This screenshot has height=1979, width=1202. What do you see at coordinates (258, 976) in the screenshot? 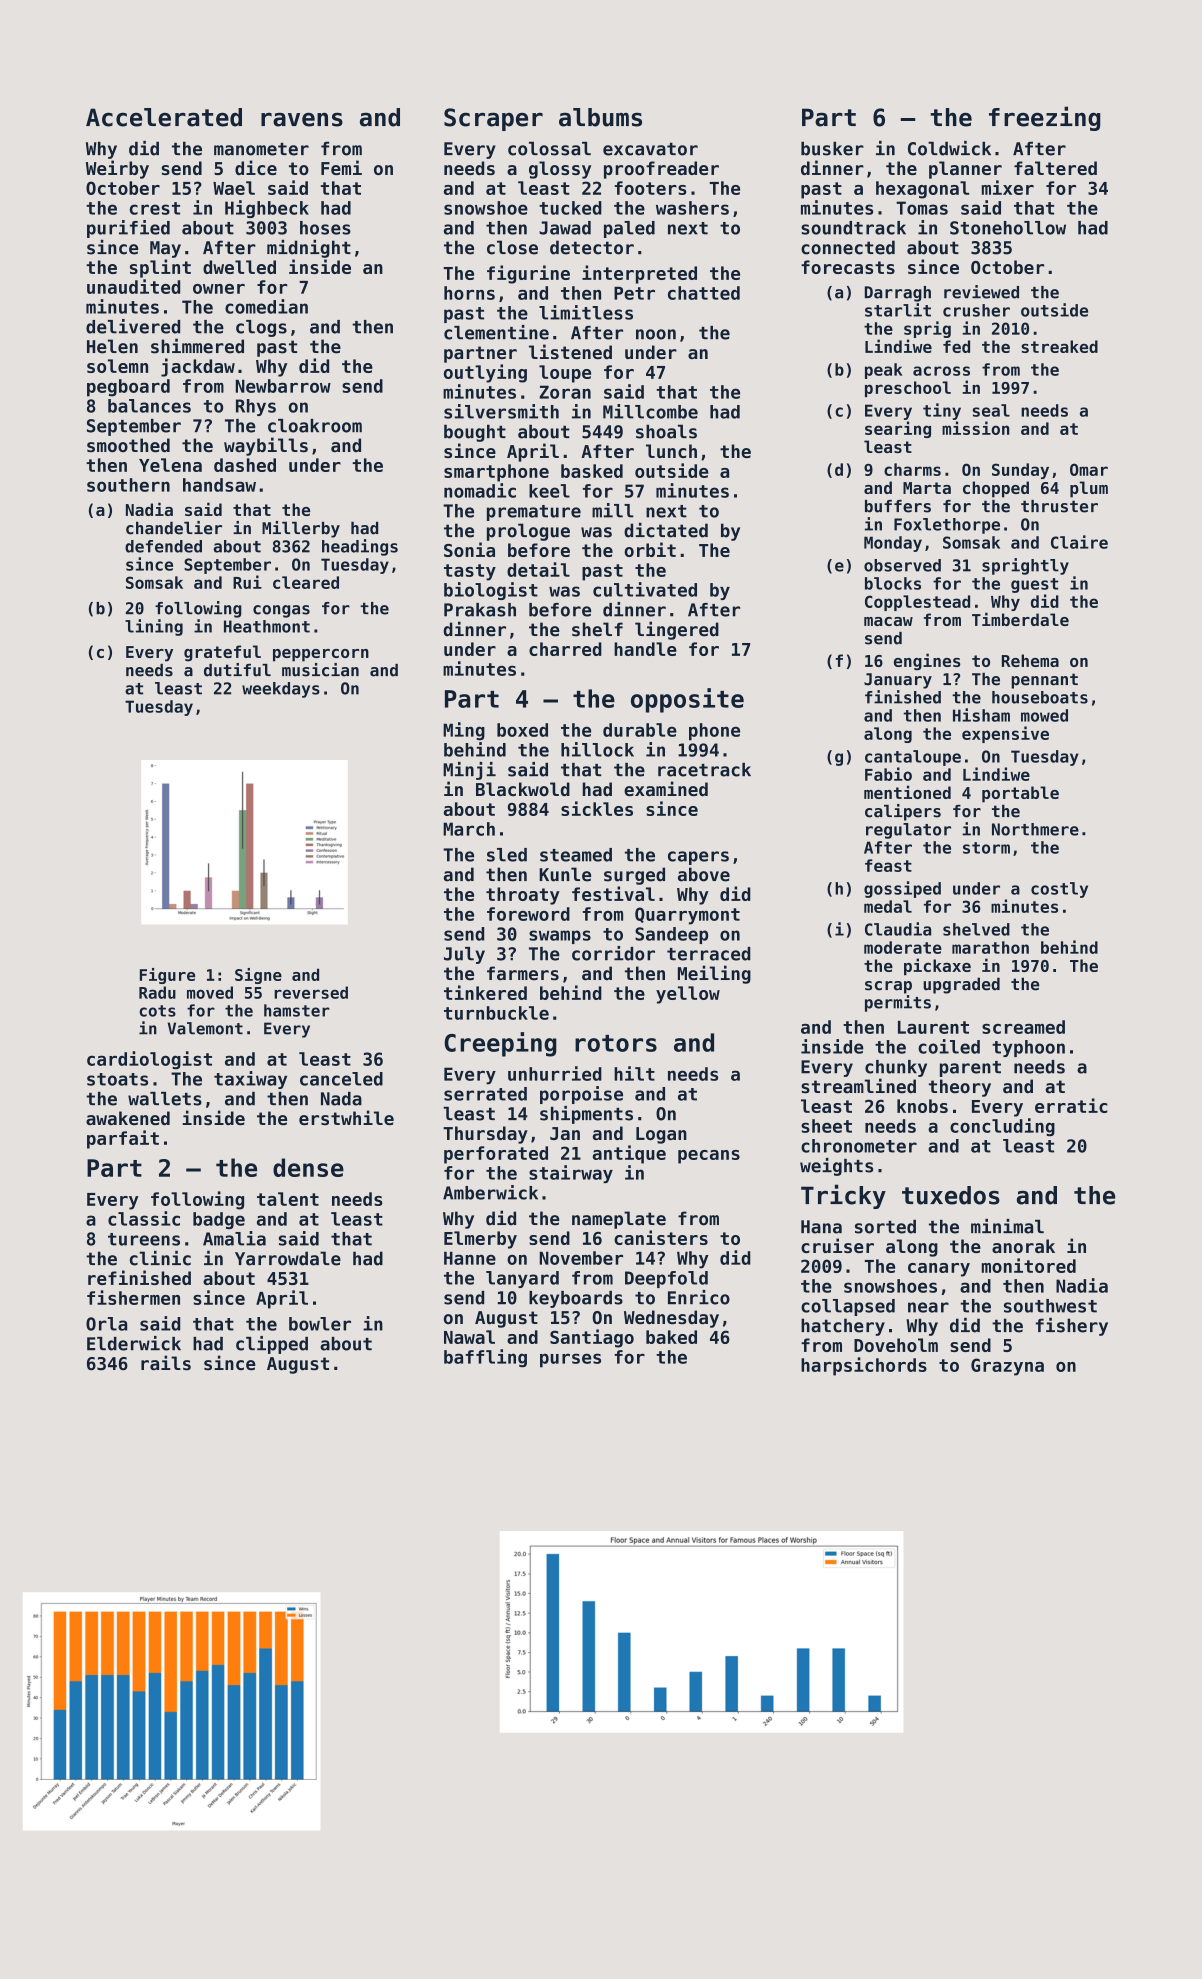
I see `Signe` at bounding box center [258, 976].
